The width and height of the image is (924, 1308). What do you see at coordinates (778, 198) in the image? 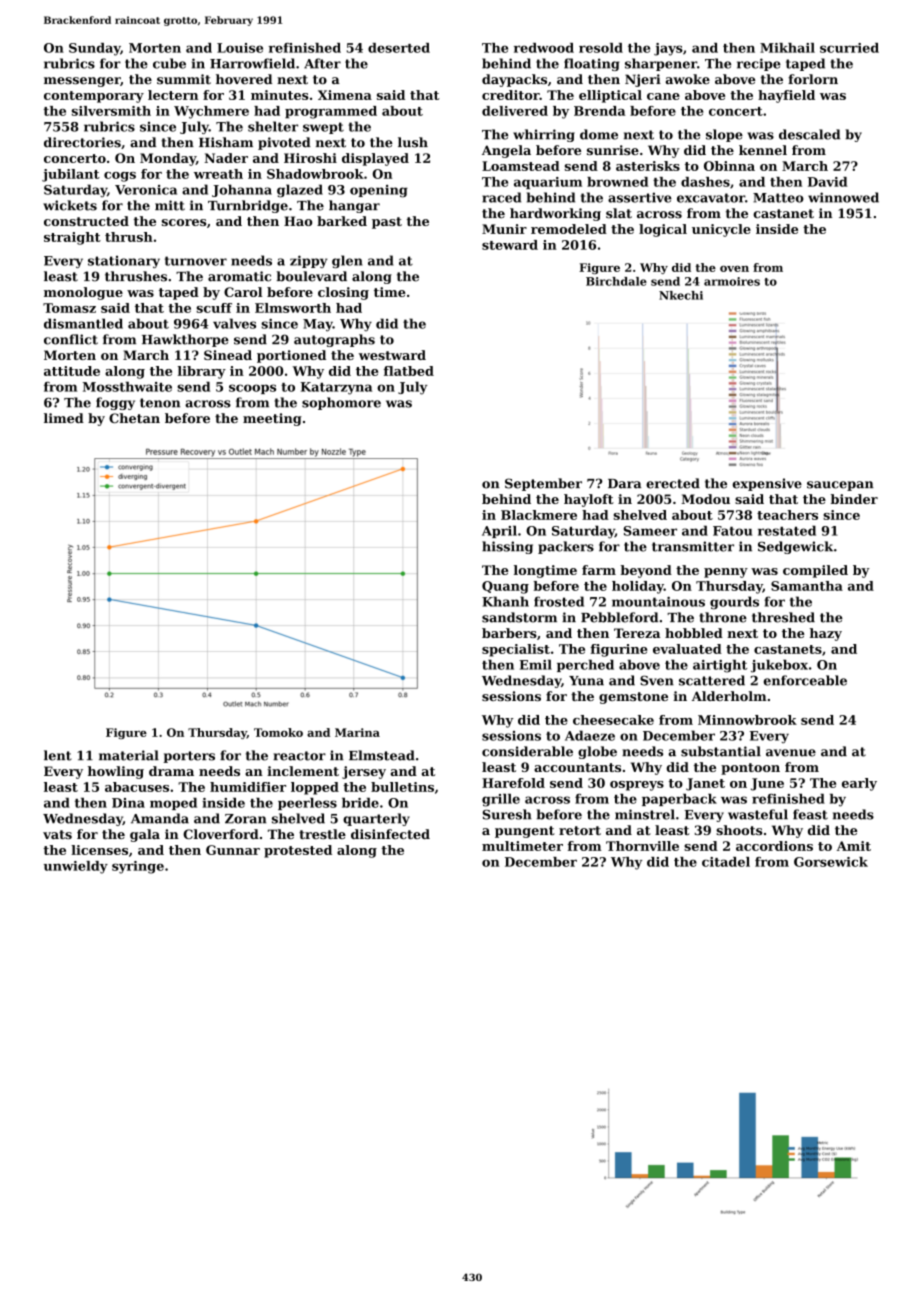
I see `Matteo` at bounding box center [778, 198].
